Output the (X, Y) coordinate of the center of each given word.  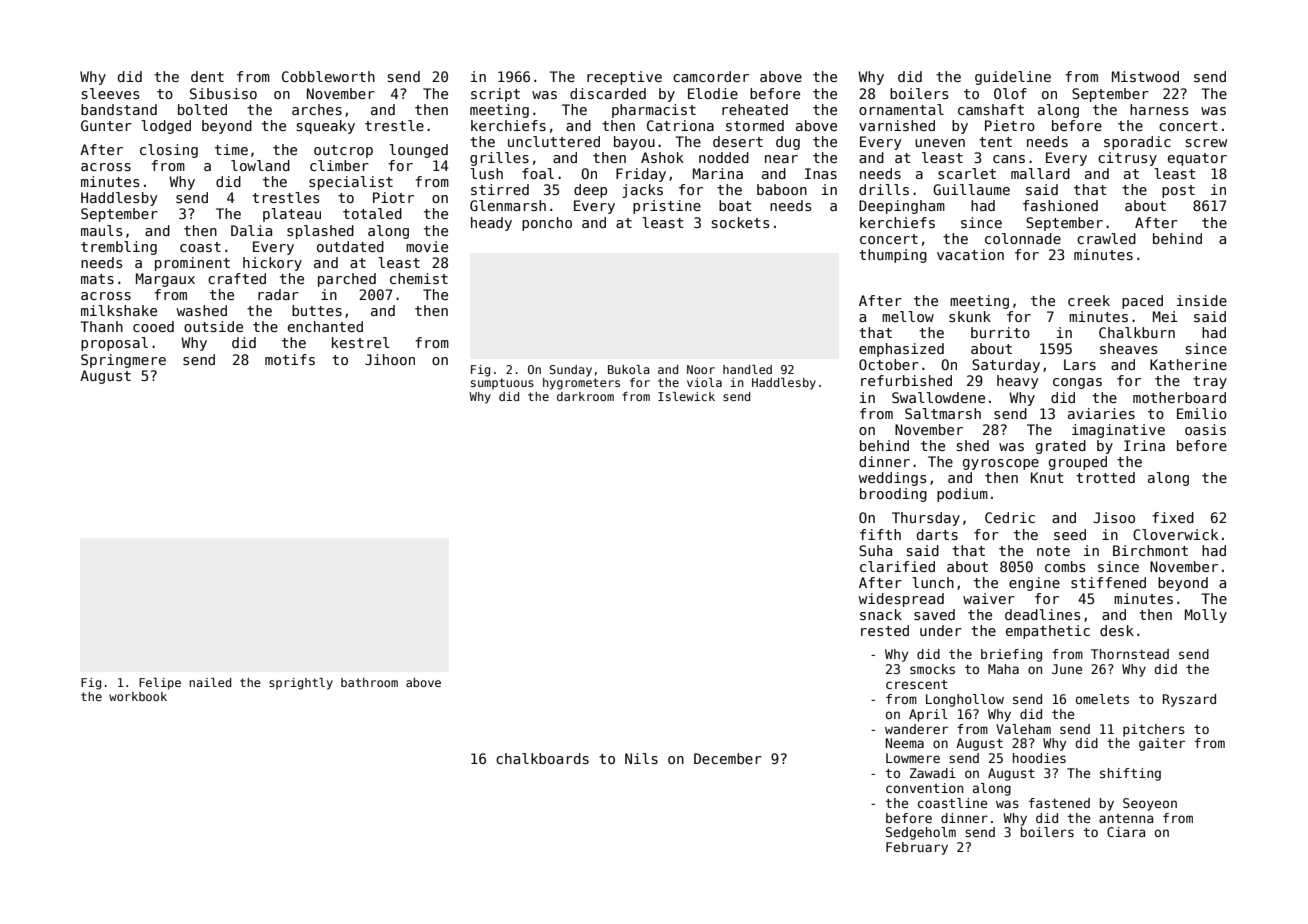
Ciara (1126, 832)
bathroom (369, 682)
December (728, 758)
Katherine (1188, 364)
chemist (419, 278)
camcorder (711, 76)
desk (1117, 630)
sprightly (301, 684)
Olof (1010, 93)
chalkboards (542, 758)
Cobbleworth (328, 76)
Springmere (123, 361)
